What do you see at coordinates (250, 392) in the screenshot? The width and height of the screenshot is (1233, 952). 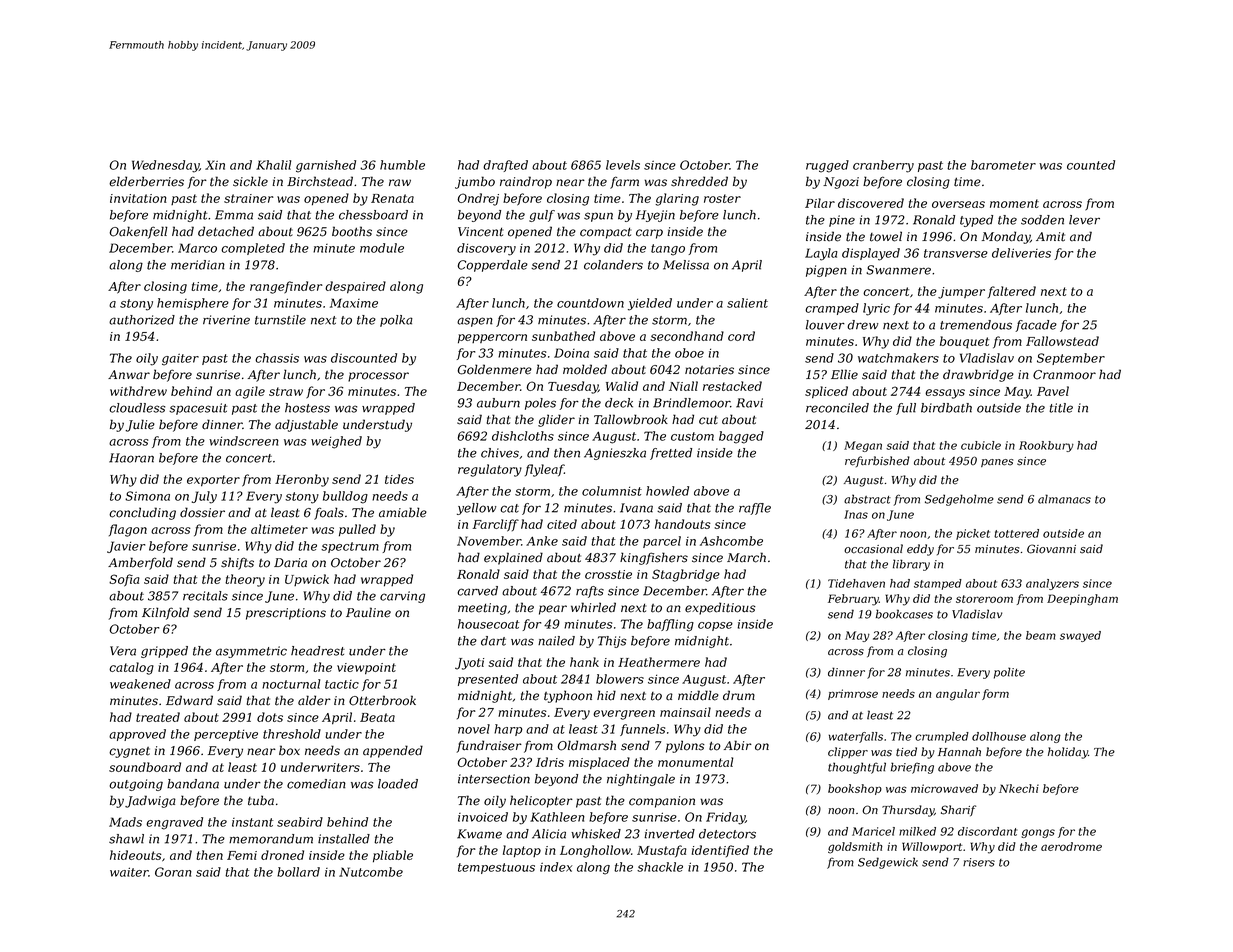 I see `agile` at bounding box center [250, 392].
